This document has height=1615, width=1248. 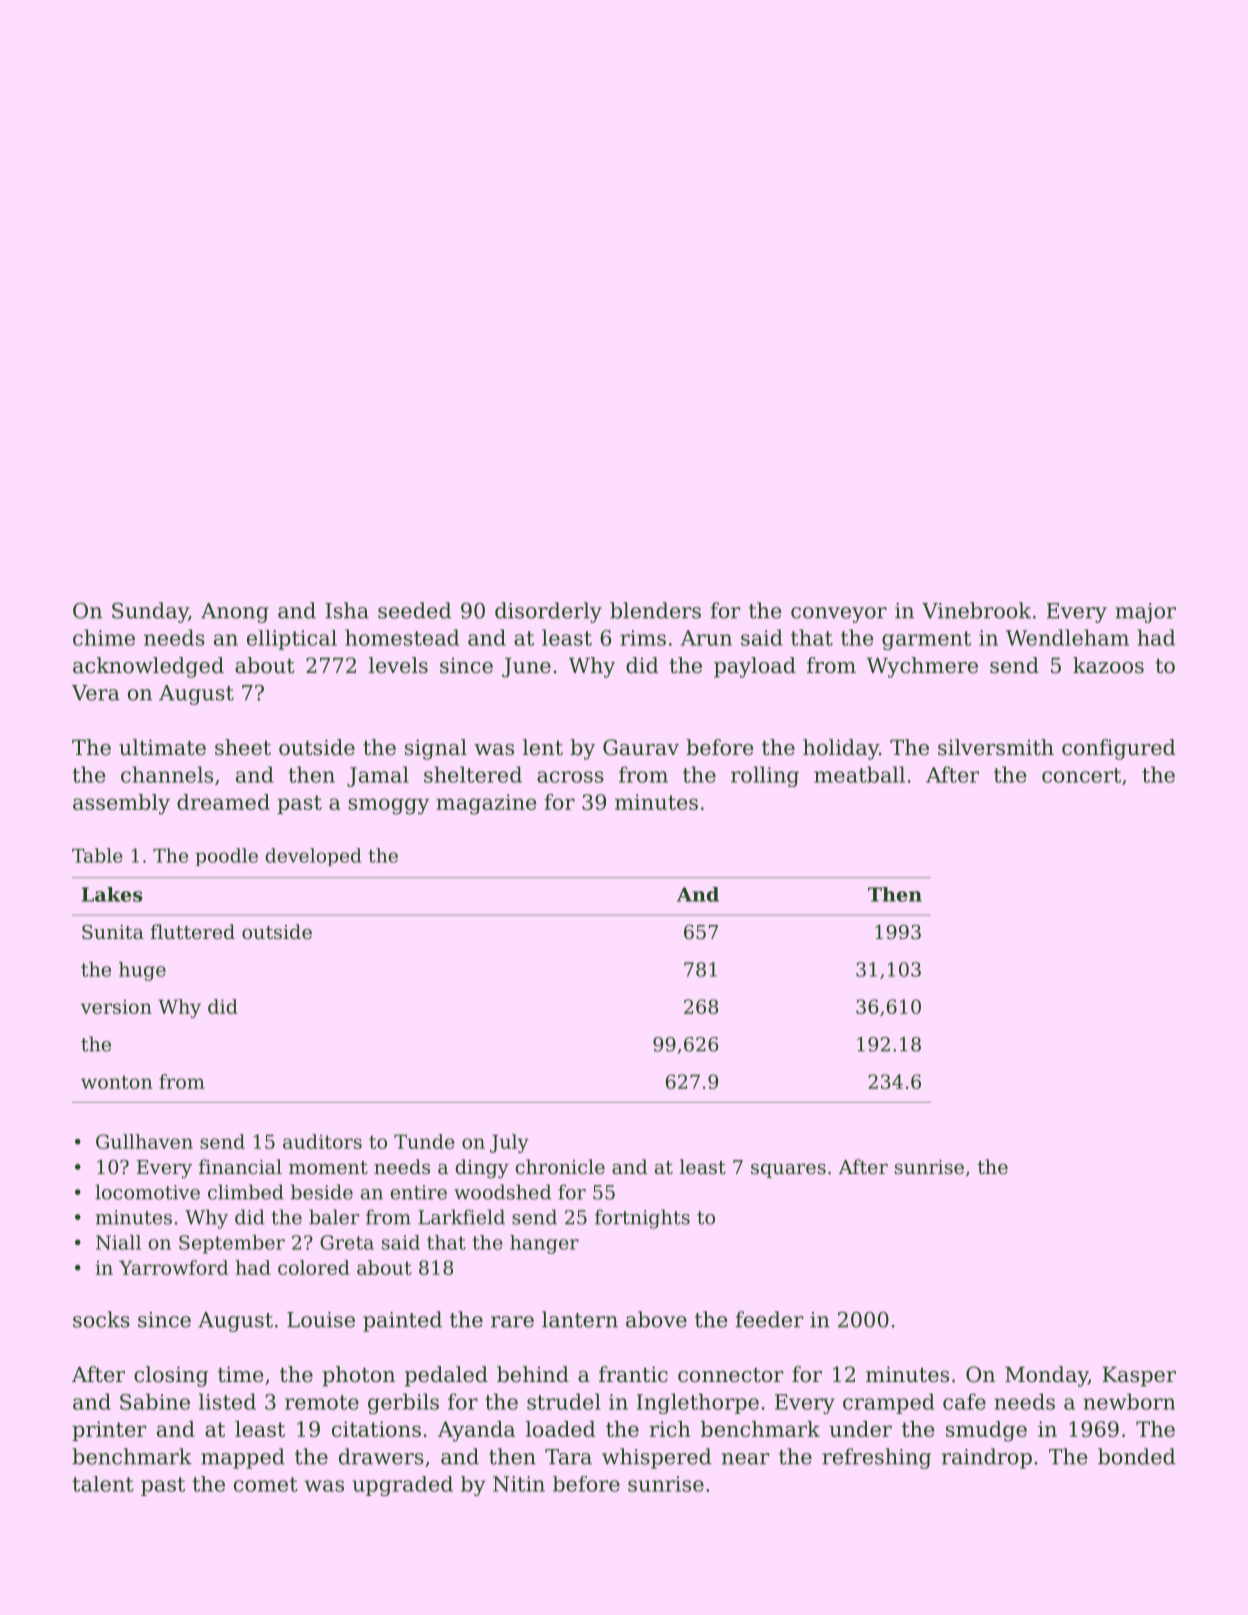 I want to click on financial, so click(x=240, y=1166).
